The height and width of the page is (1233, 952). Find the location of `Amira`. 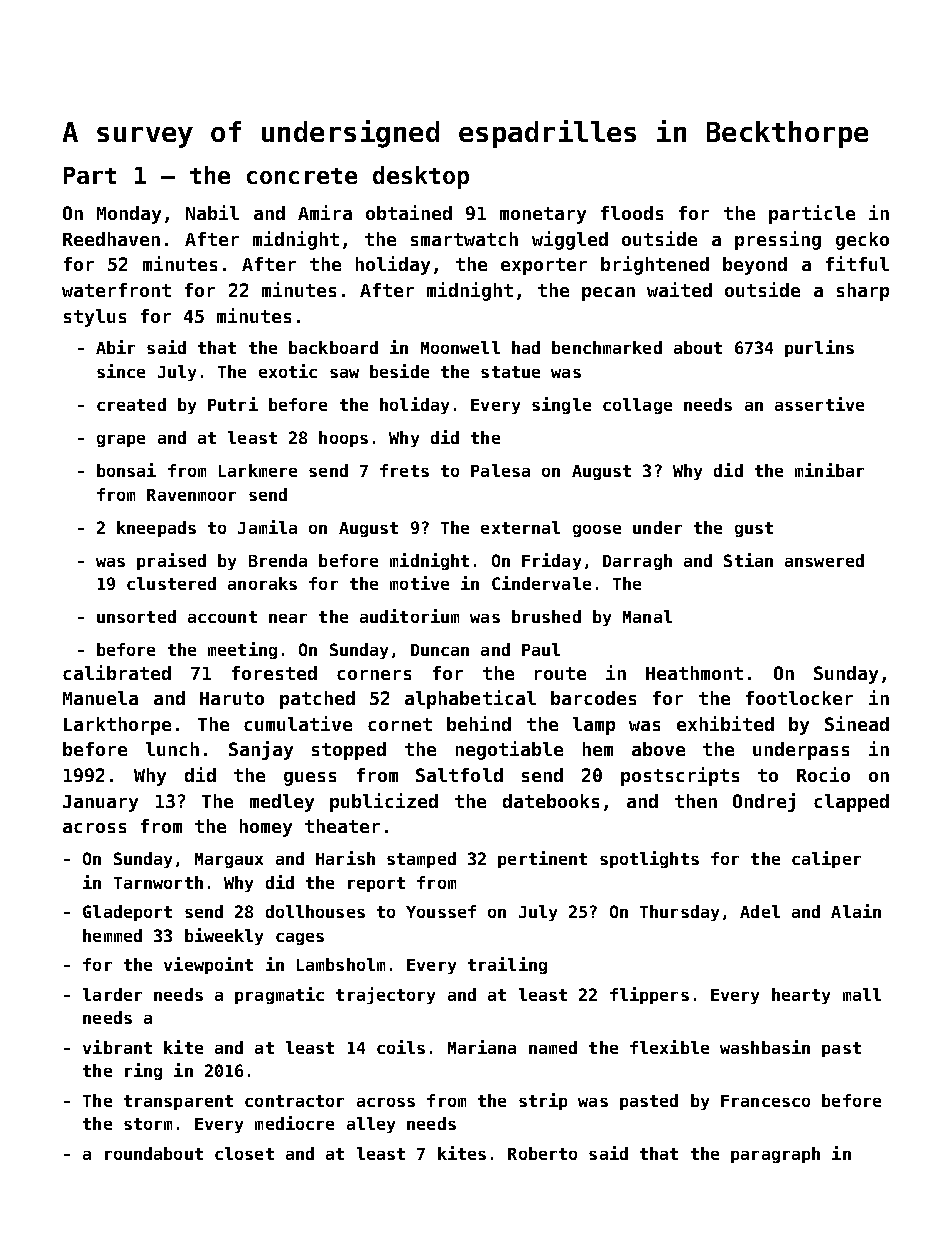

Amira is located at coordinates (325, 212).
